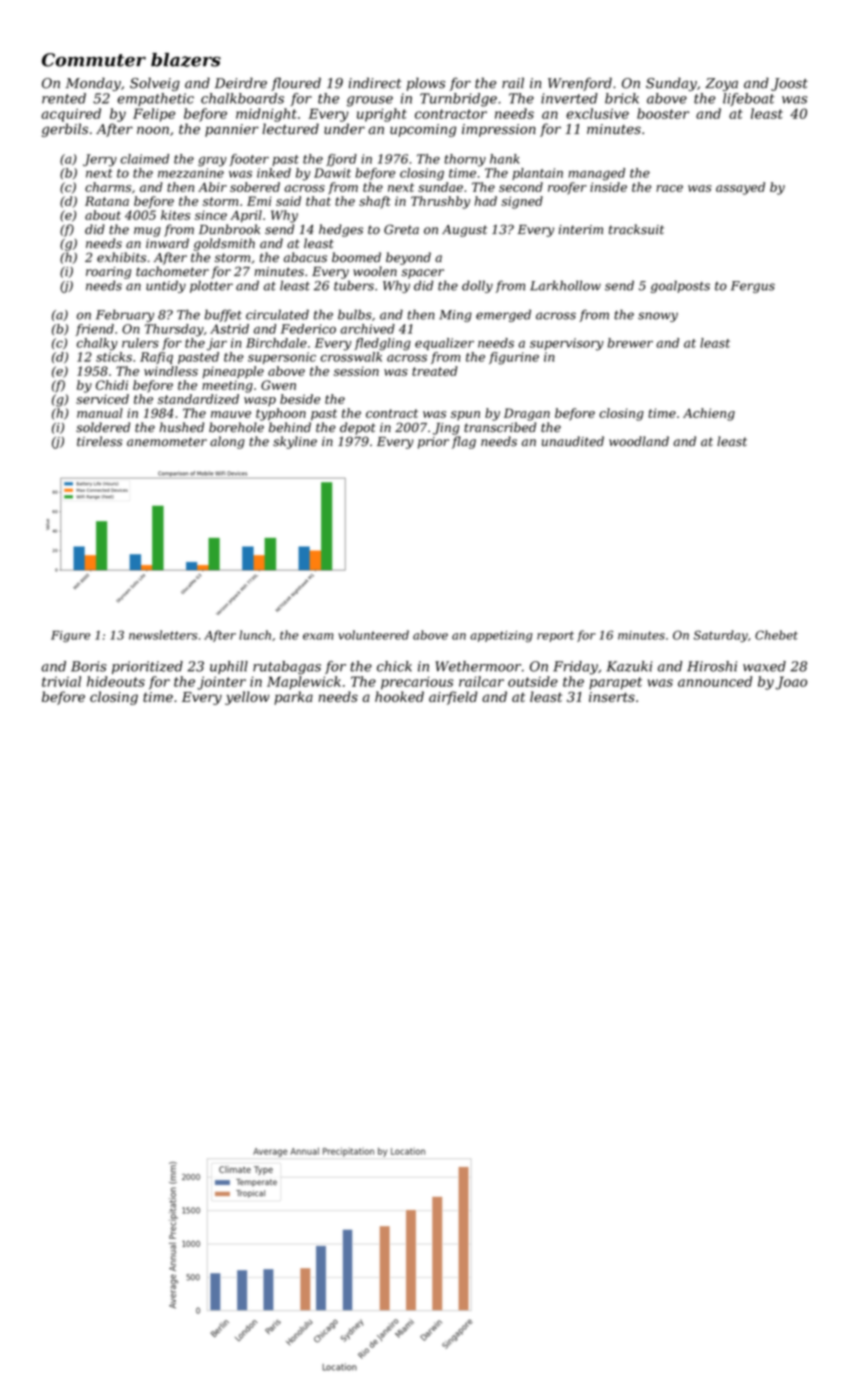  What do you see at coordinates (227, 386) in the screenshot?
I see `meeting` at bounding box center [227, 386].
